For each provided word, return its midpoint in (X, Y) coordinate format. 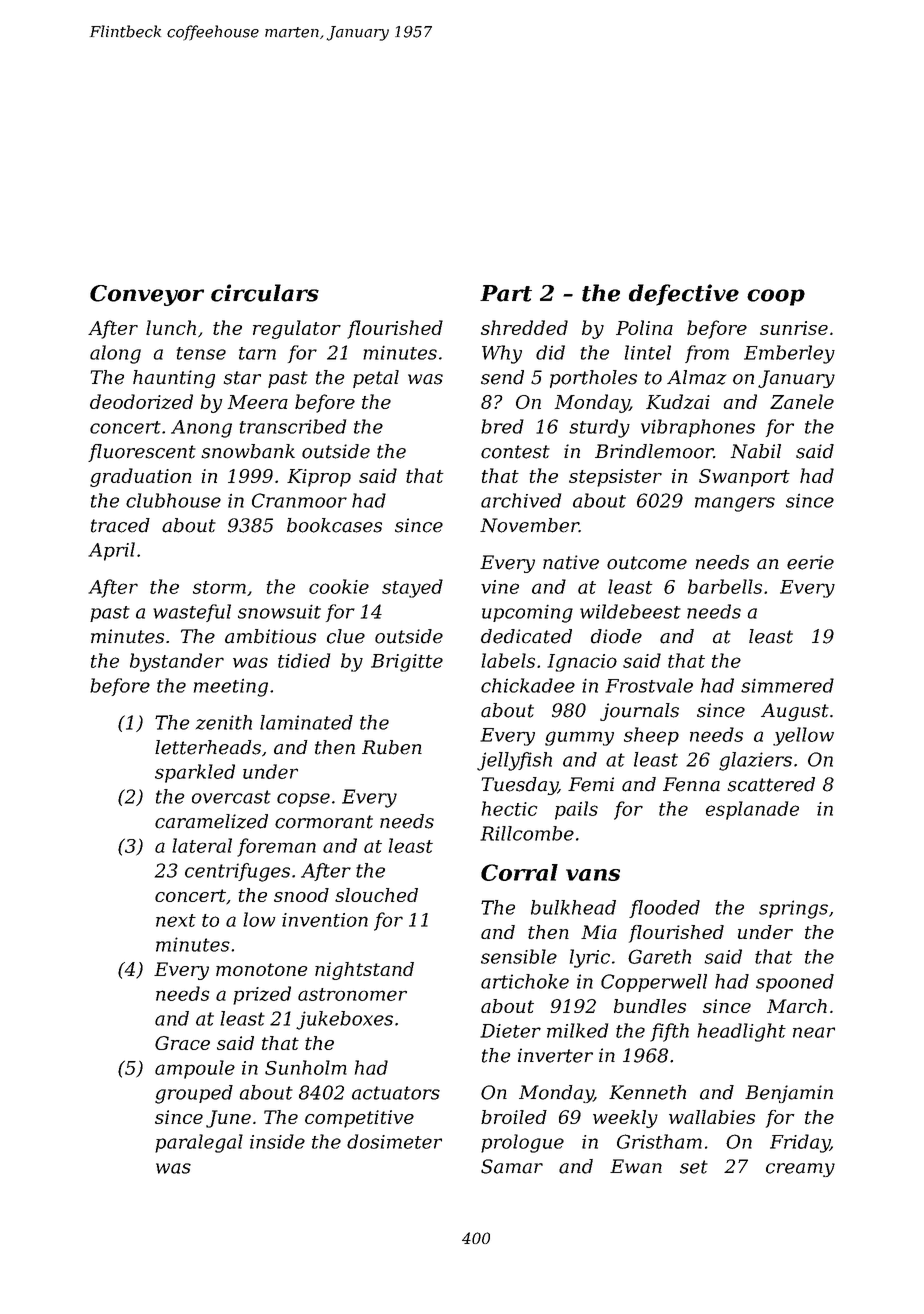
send (502, 377)
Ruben (392, 747)
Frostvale (649, 685)
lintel (648, 352)
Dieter (510, 1031)
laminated (306, 722)
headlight (741, 1032)
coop (776, 297)
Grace (182, 1043)
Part (506, 293)
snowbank (248, 451)
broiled (514, 1117)
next (176, 920)
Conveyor (147, 295)
